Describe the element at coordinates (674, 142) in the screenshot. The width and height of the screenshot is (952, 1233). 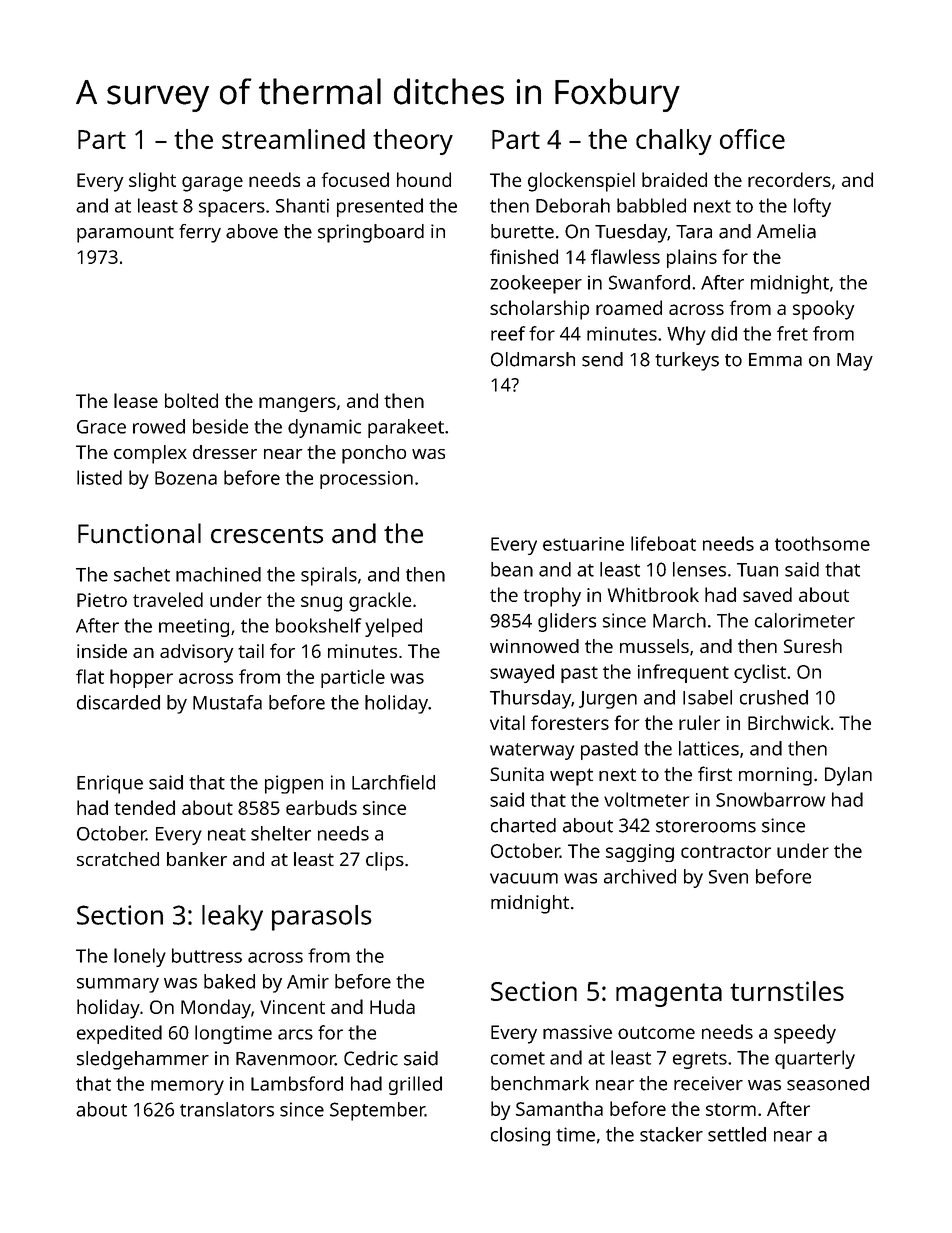
I see `chalky` at that location.
